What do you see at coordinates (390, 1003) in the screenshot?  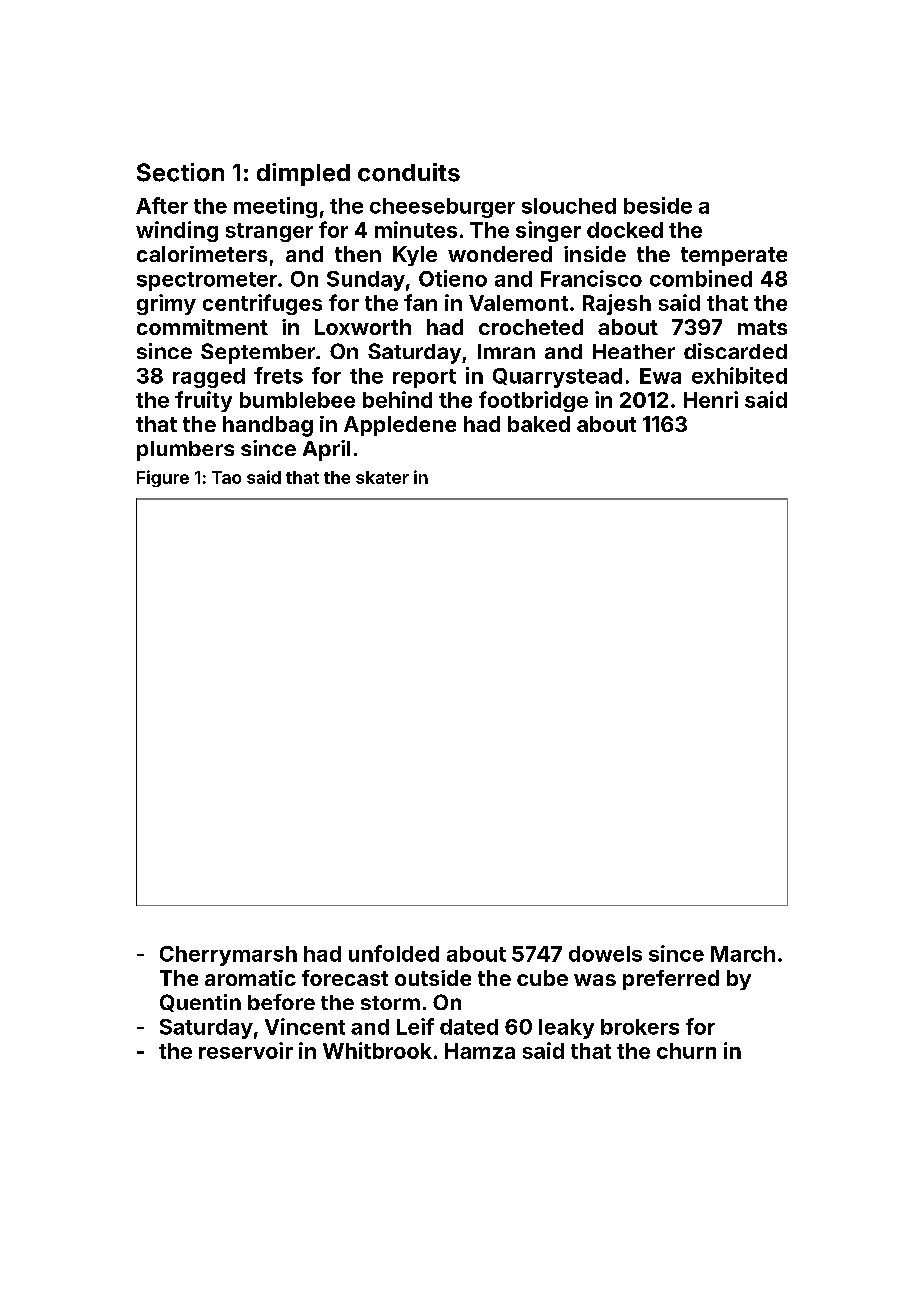 I see `storm` at bounding box center [390, 1003].
